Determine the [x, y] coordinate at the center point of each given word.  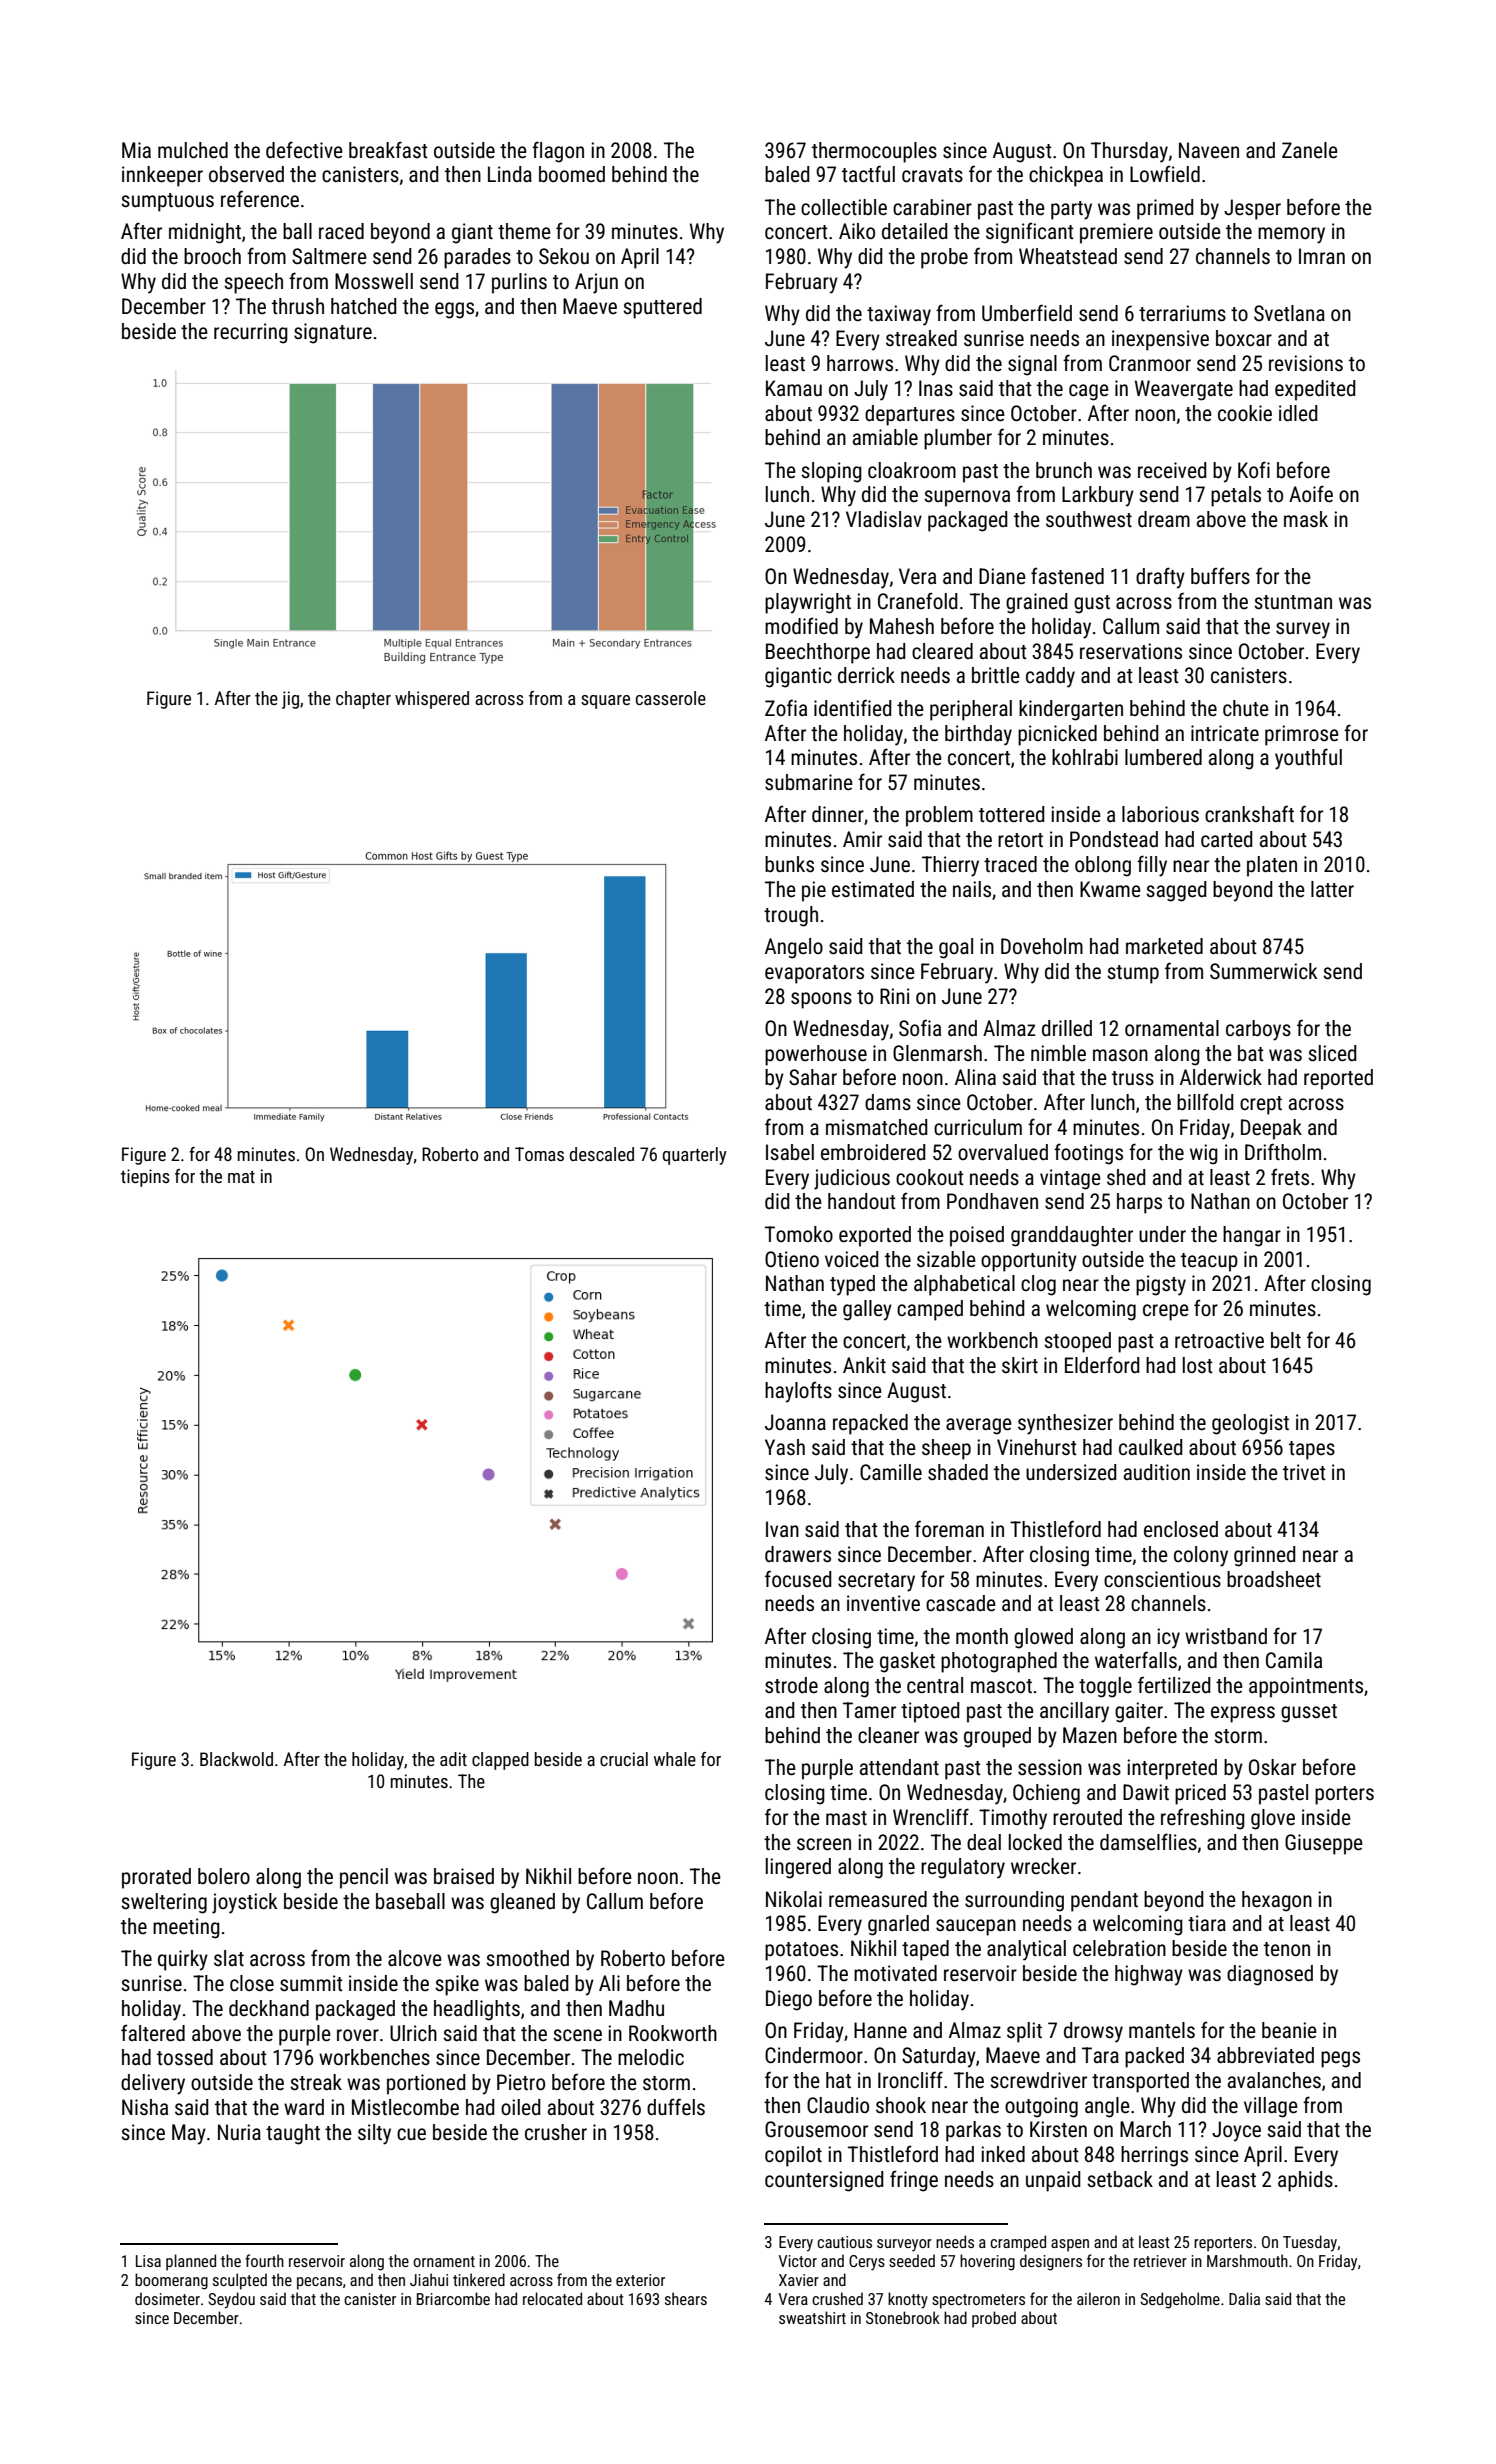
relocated [552, 2298]
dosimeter [167, 2298]
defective [304, 150]
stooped [1077, 1342]
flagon [558, 152]
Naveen [1209, 150]
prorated [156, 1878]
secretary [876, 1582]
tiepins [145, 1178]
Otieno [792, 1259]
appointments [1306, 1687]
